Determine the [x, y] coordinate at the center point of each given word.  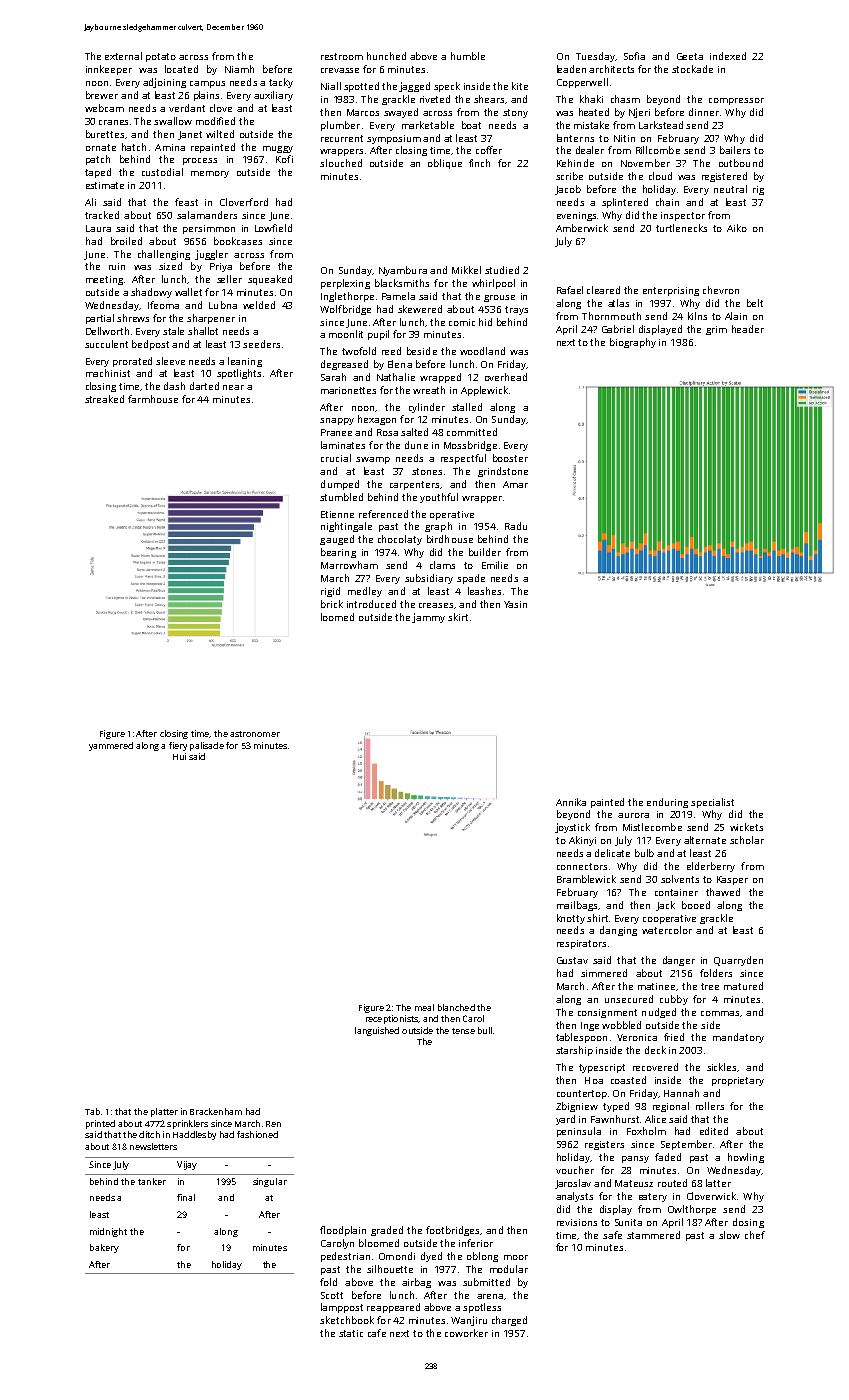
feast [186, 202]
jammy [428, 618]
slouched [341, 163]
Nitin [624, 138]
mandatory [738, 1038]
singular [270, 1182]
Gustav [572, 960]
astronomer [255, 734]
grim [716, 330]
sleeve [170, 361]
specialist [712, 803]
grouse [499, 298]
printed [100, 1124]
